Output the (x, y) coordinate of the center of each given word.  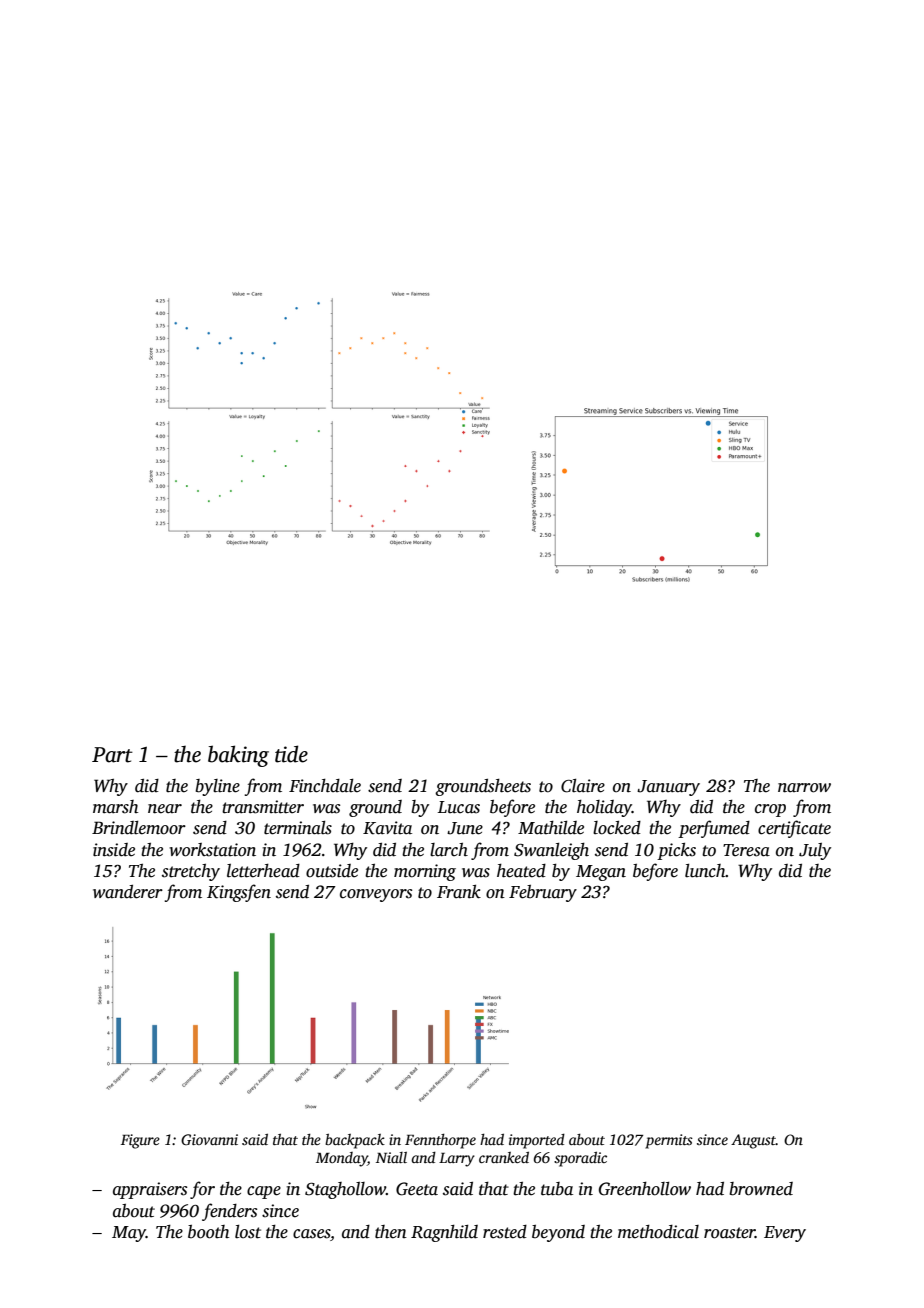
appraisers (150, 1190)
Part (112, 755)
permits (669, 1141)
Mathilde (551, 828)
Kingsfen (239, 893)
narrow (804, 788)
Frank (459, 892)
